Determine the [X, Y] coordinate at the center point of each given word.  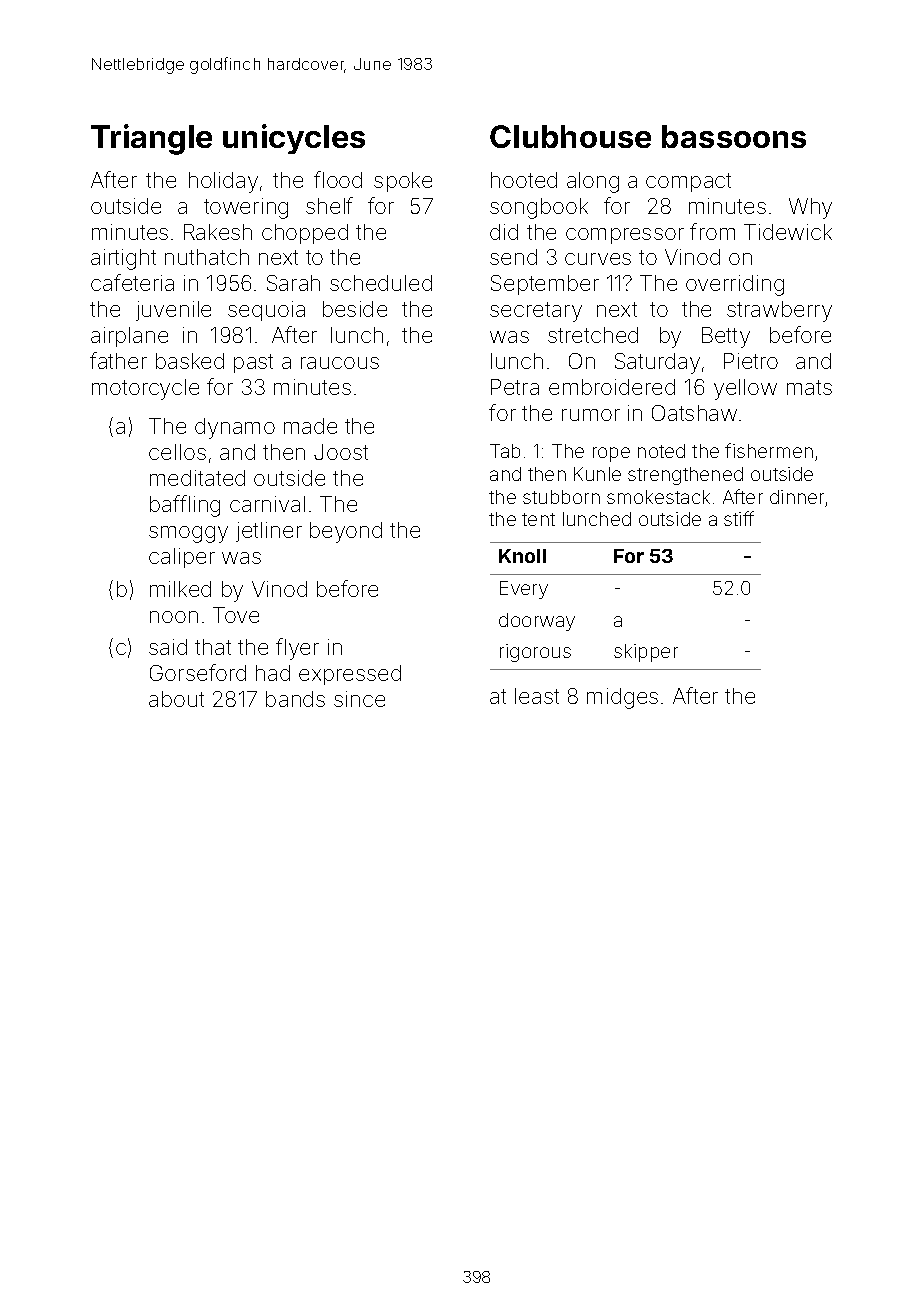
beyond [346, 532]
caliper [182, 558]
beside [355, 309]
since [359, 699]
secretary [536, 312]
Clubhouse [570, 136]
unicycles [294, 139]
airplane [129, 337]
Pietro [751, 361]
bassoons [734, 136]
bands [295, 699]
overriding [735, 285]
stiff [739, 518]
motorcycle [145, 389]
